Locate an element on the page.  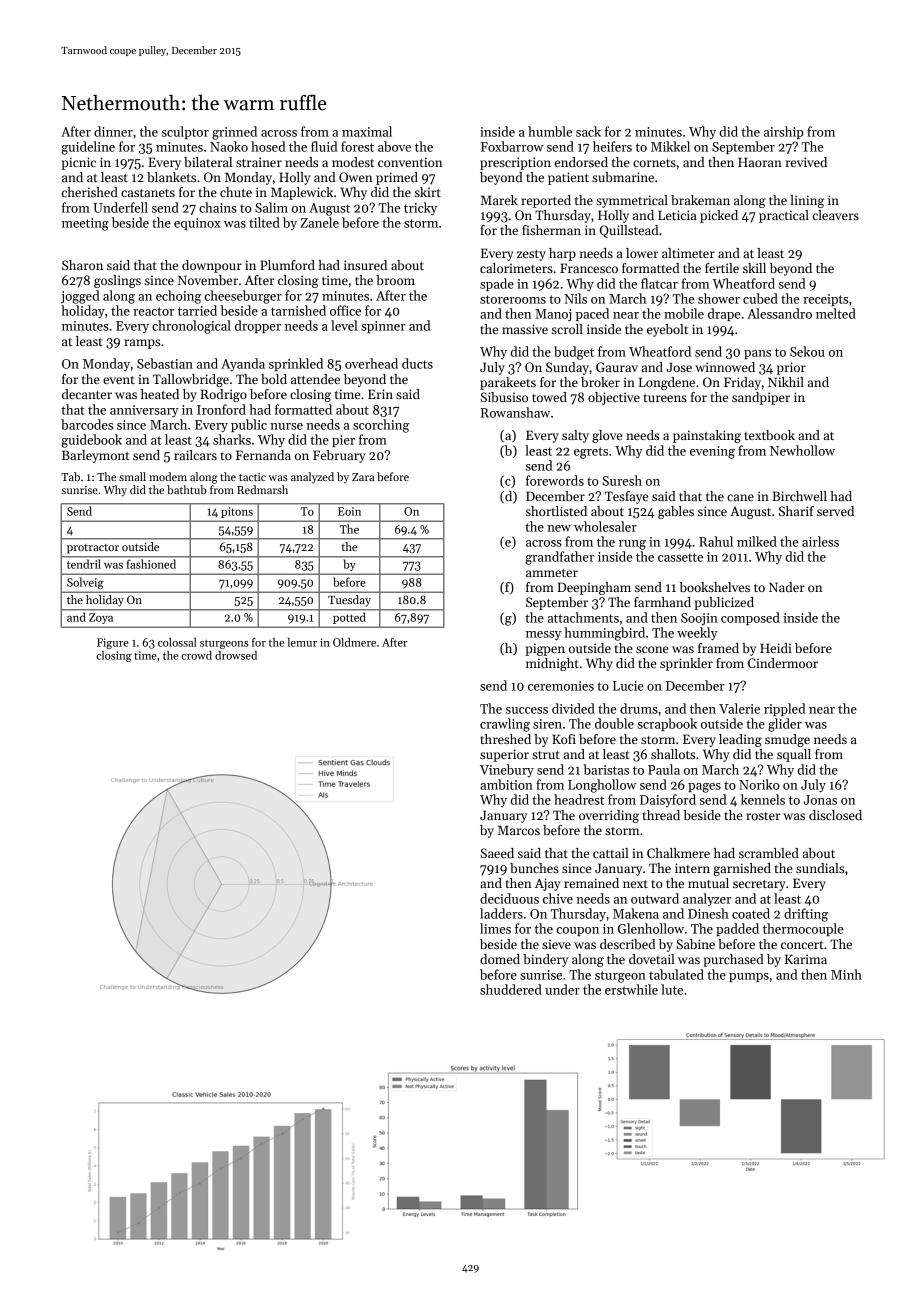
Sharif is located at coordinates (796, 511).
